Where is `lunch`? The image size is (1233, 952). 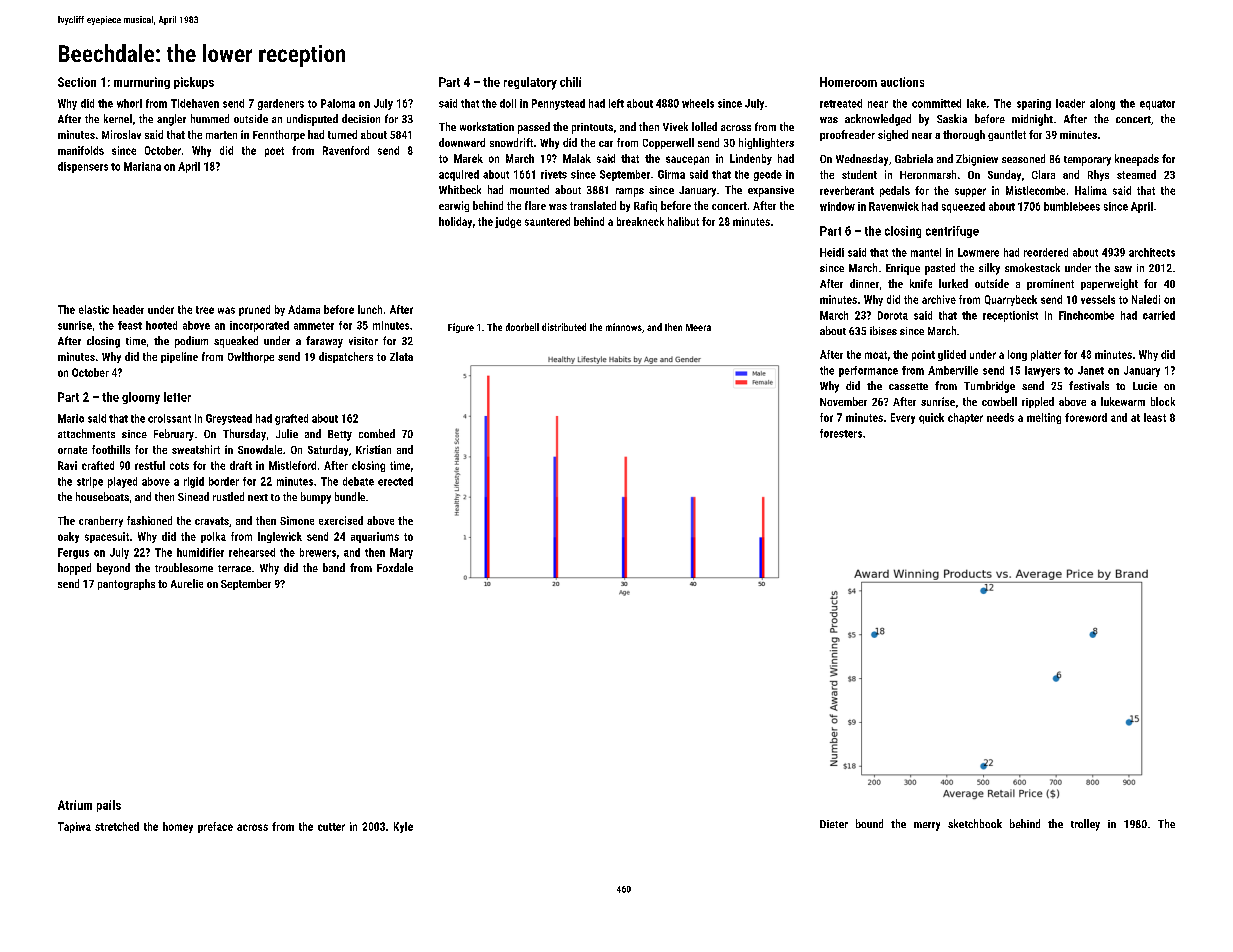
lunch is located at coordinates (370, 309).
